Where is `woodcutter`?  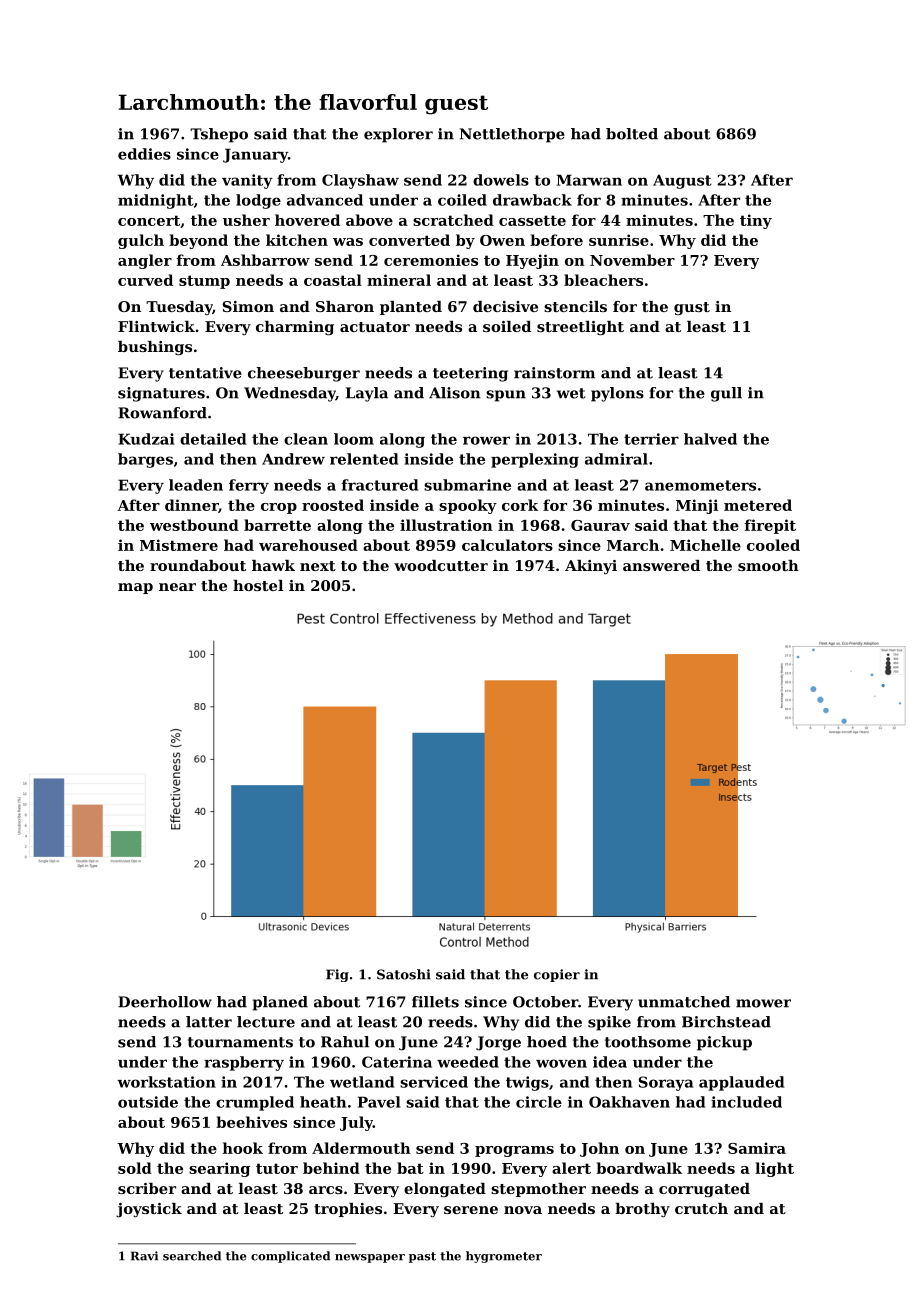
woodcutter is located at coordinates (441, 565).
